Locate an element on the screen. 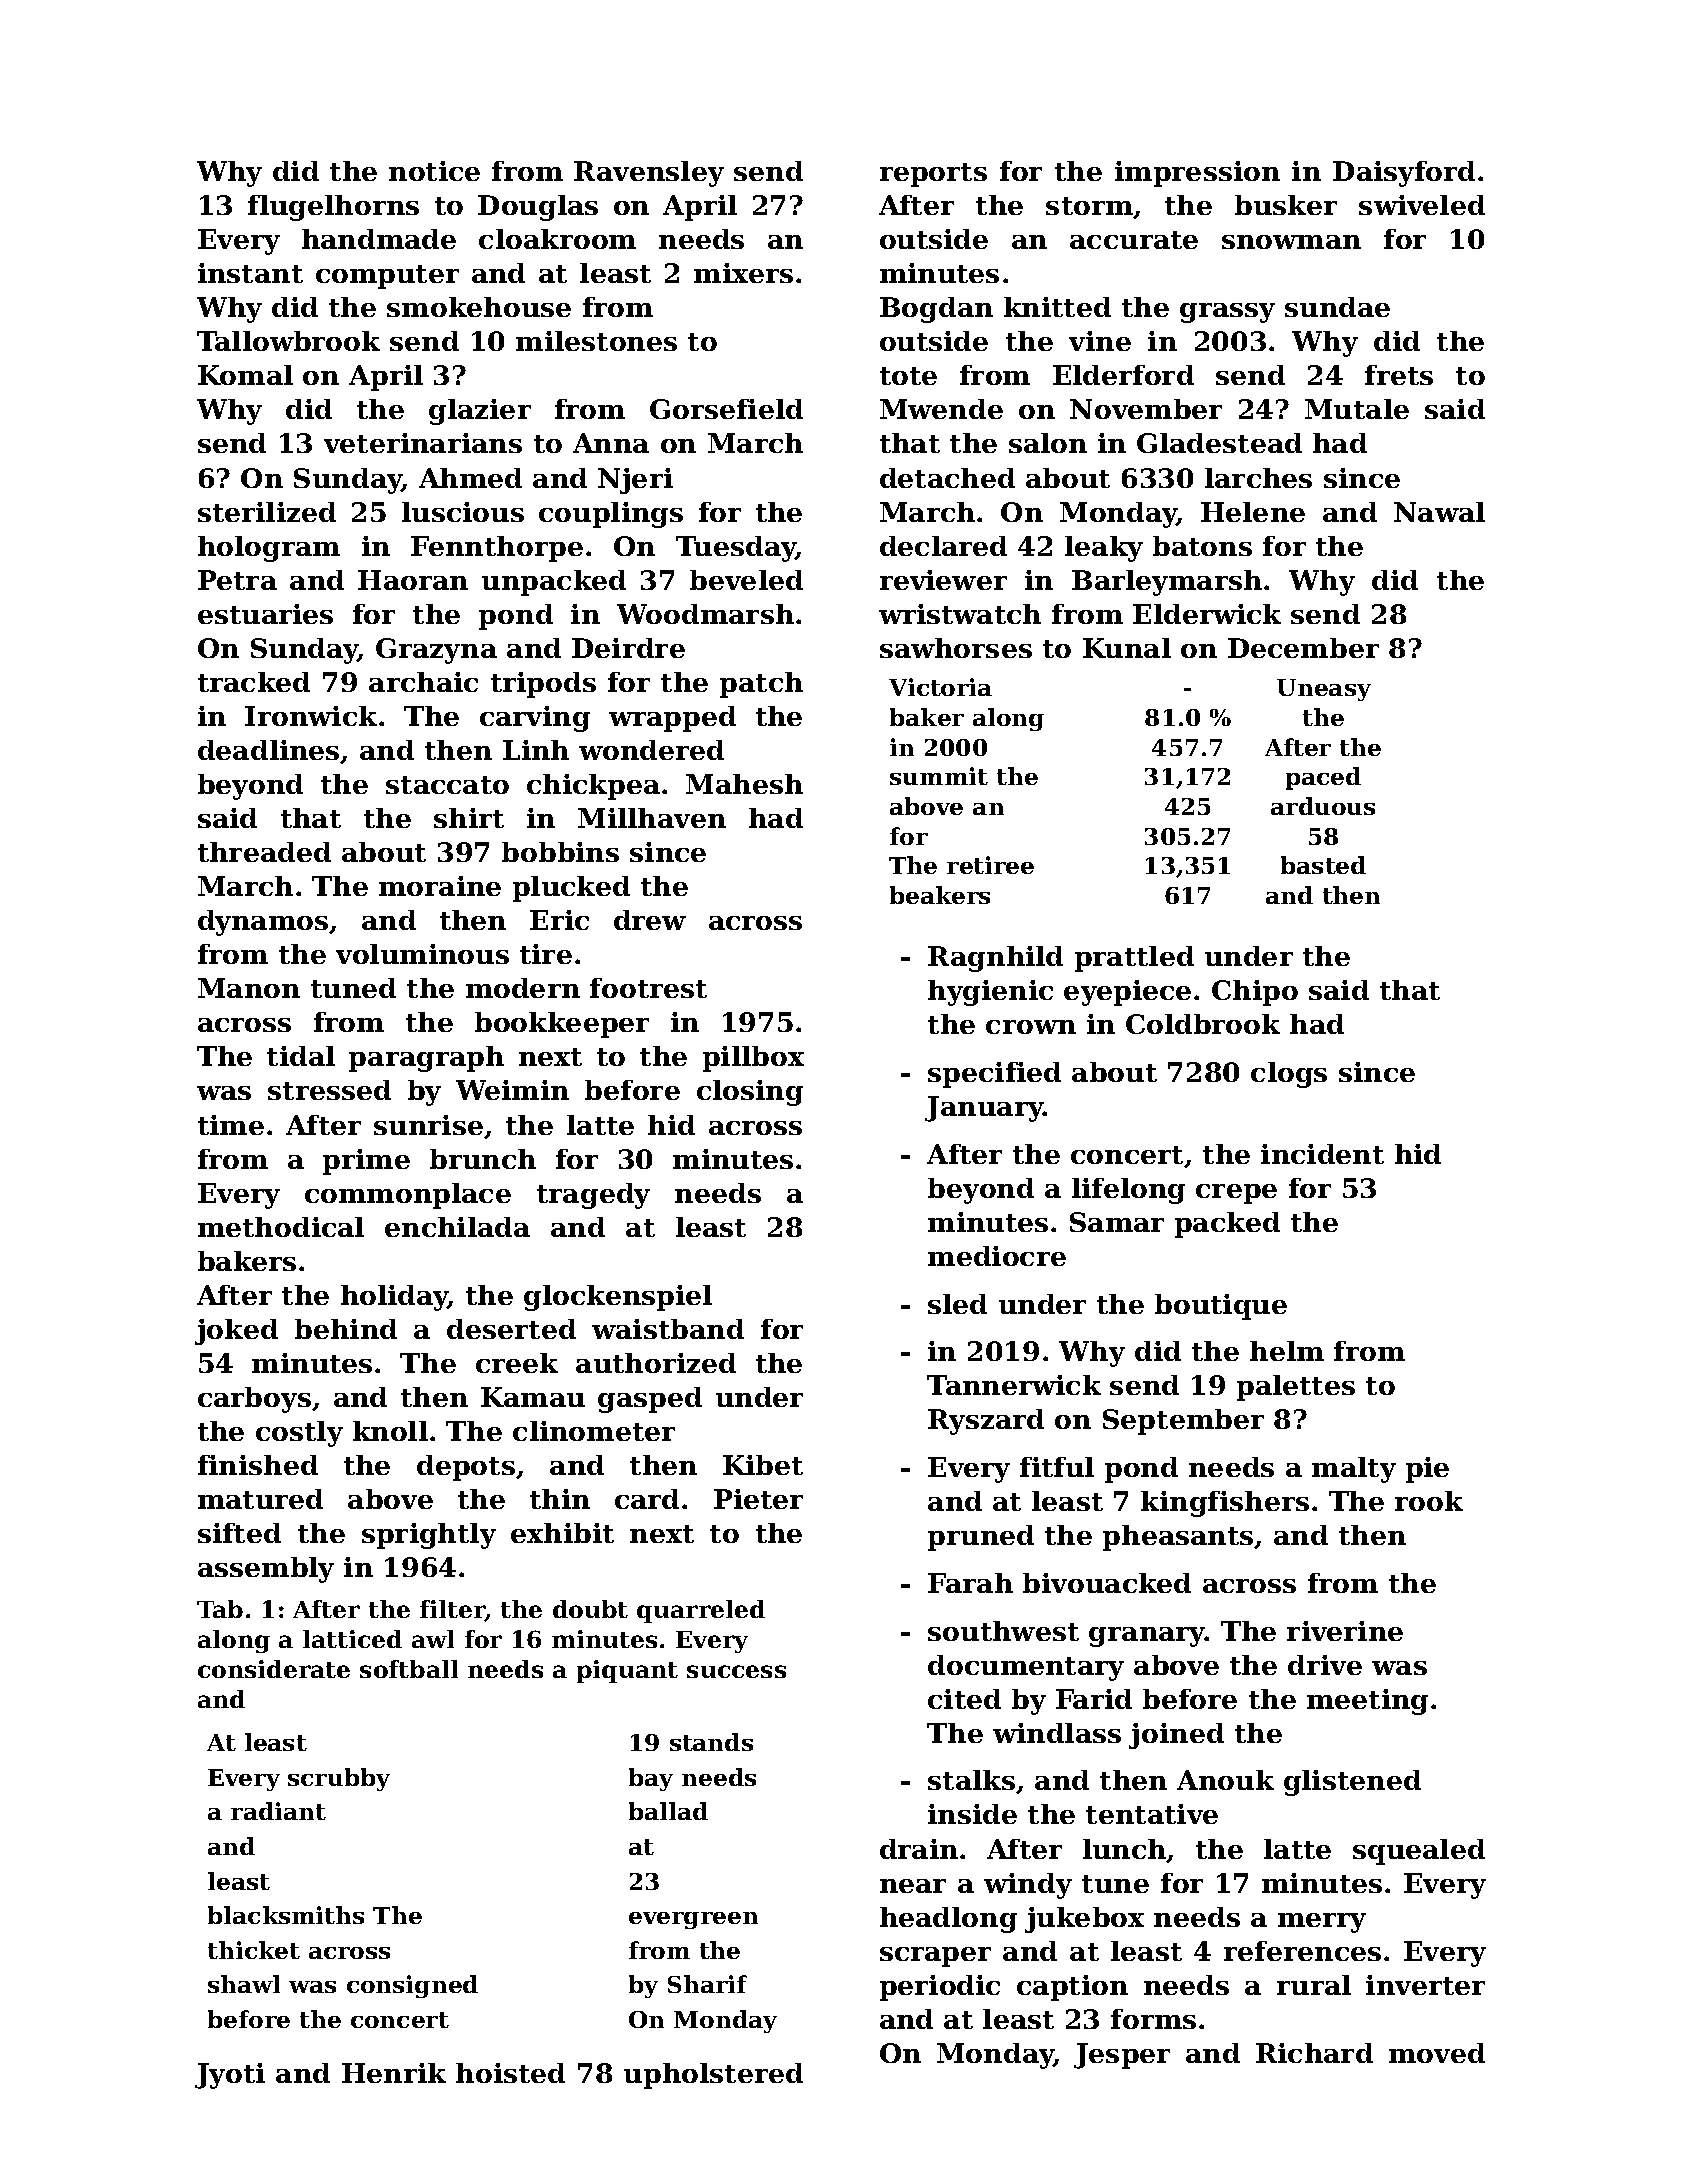  instant is located at coordinates (250, 273).
